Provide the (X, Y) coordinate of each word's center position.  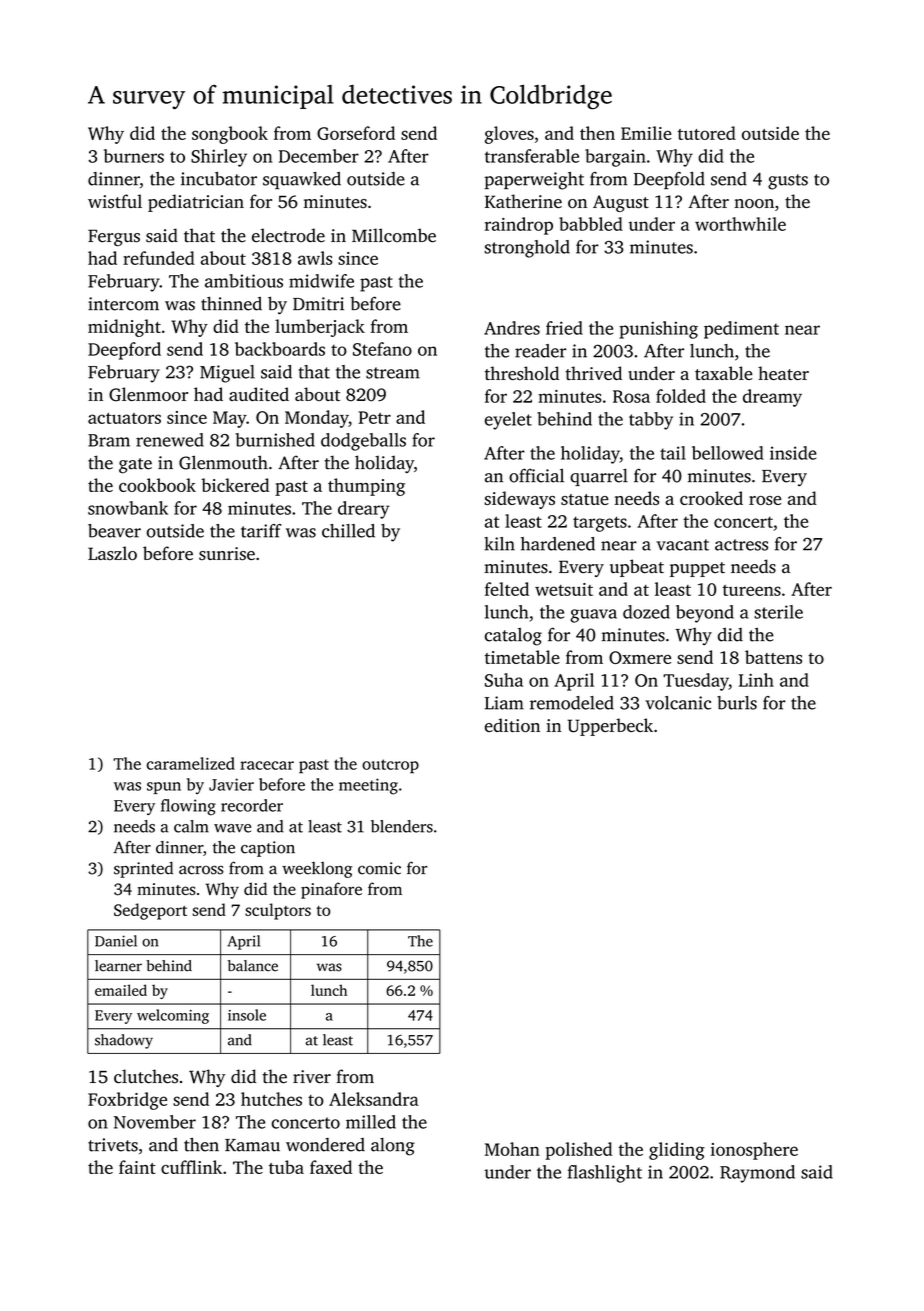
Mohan (512, 1149)
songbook (230, 135)
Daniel (116, 941)
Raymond (757, 1174)
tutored (707, 133)
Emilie (646, 133)
